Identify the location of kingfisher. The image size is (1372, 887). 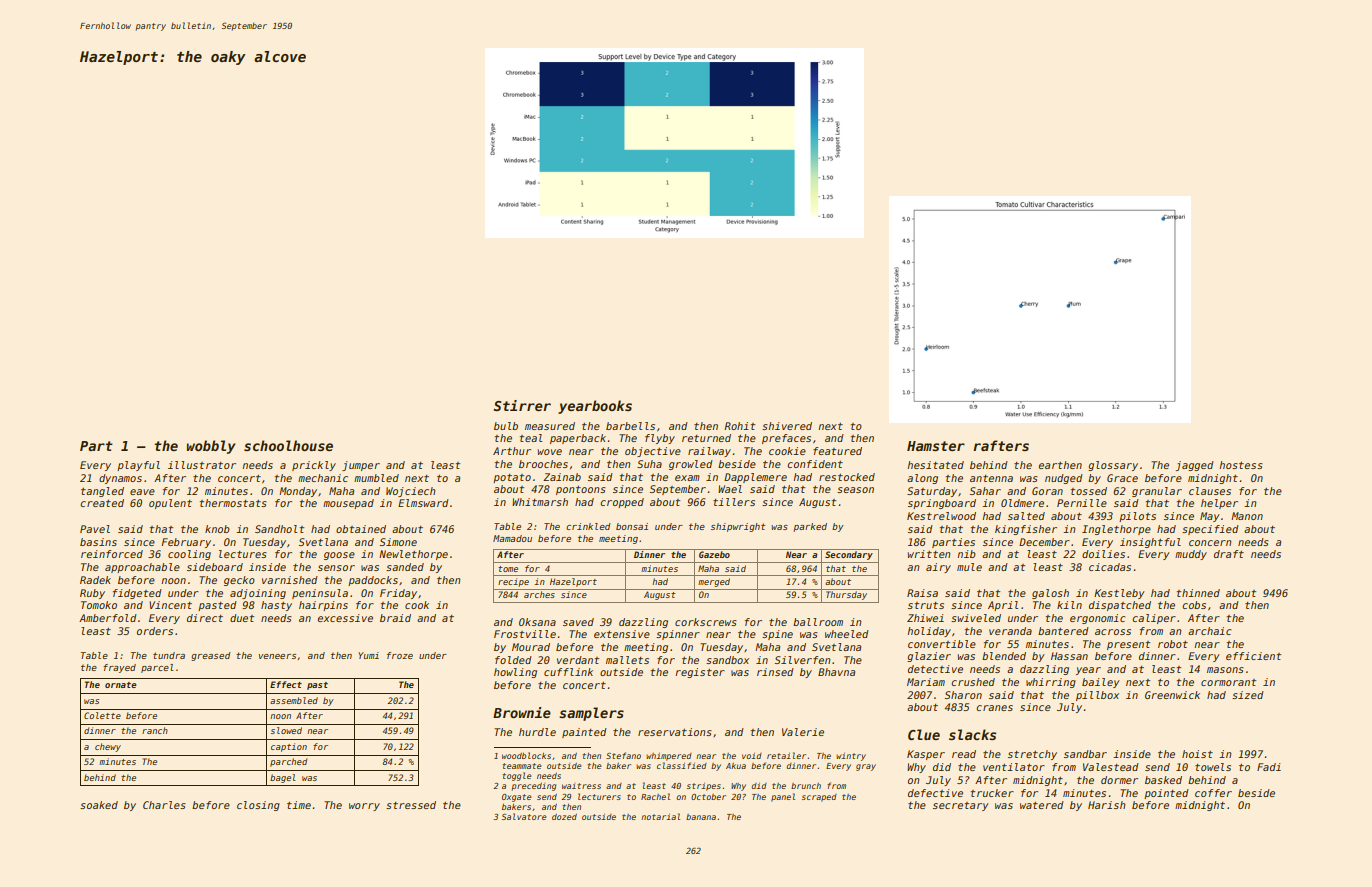
(1026, 530).
